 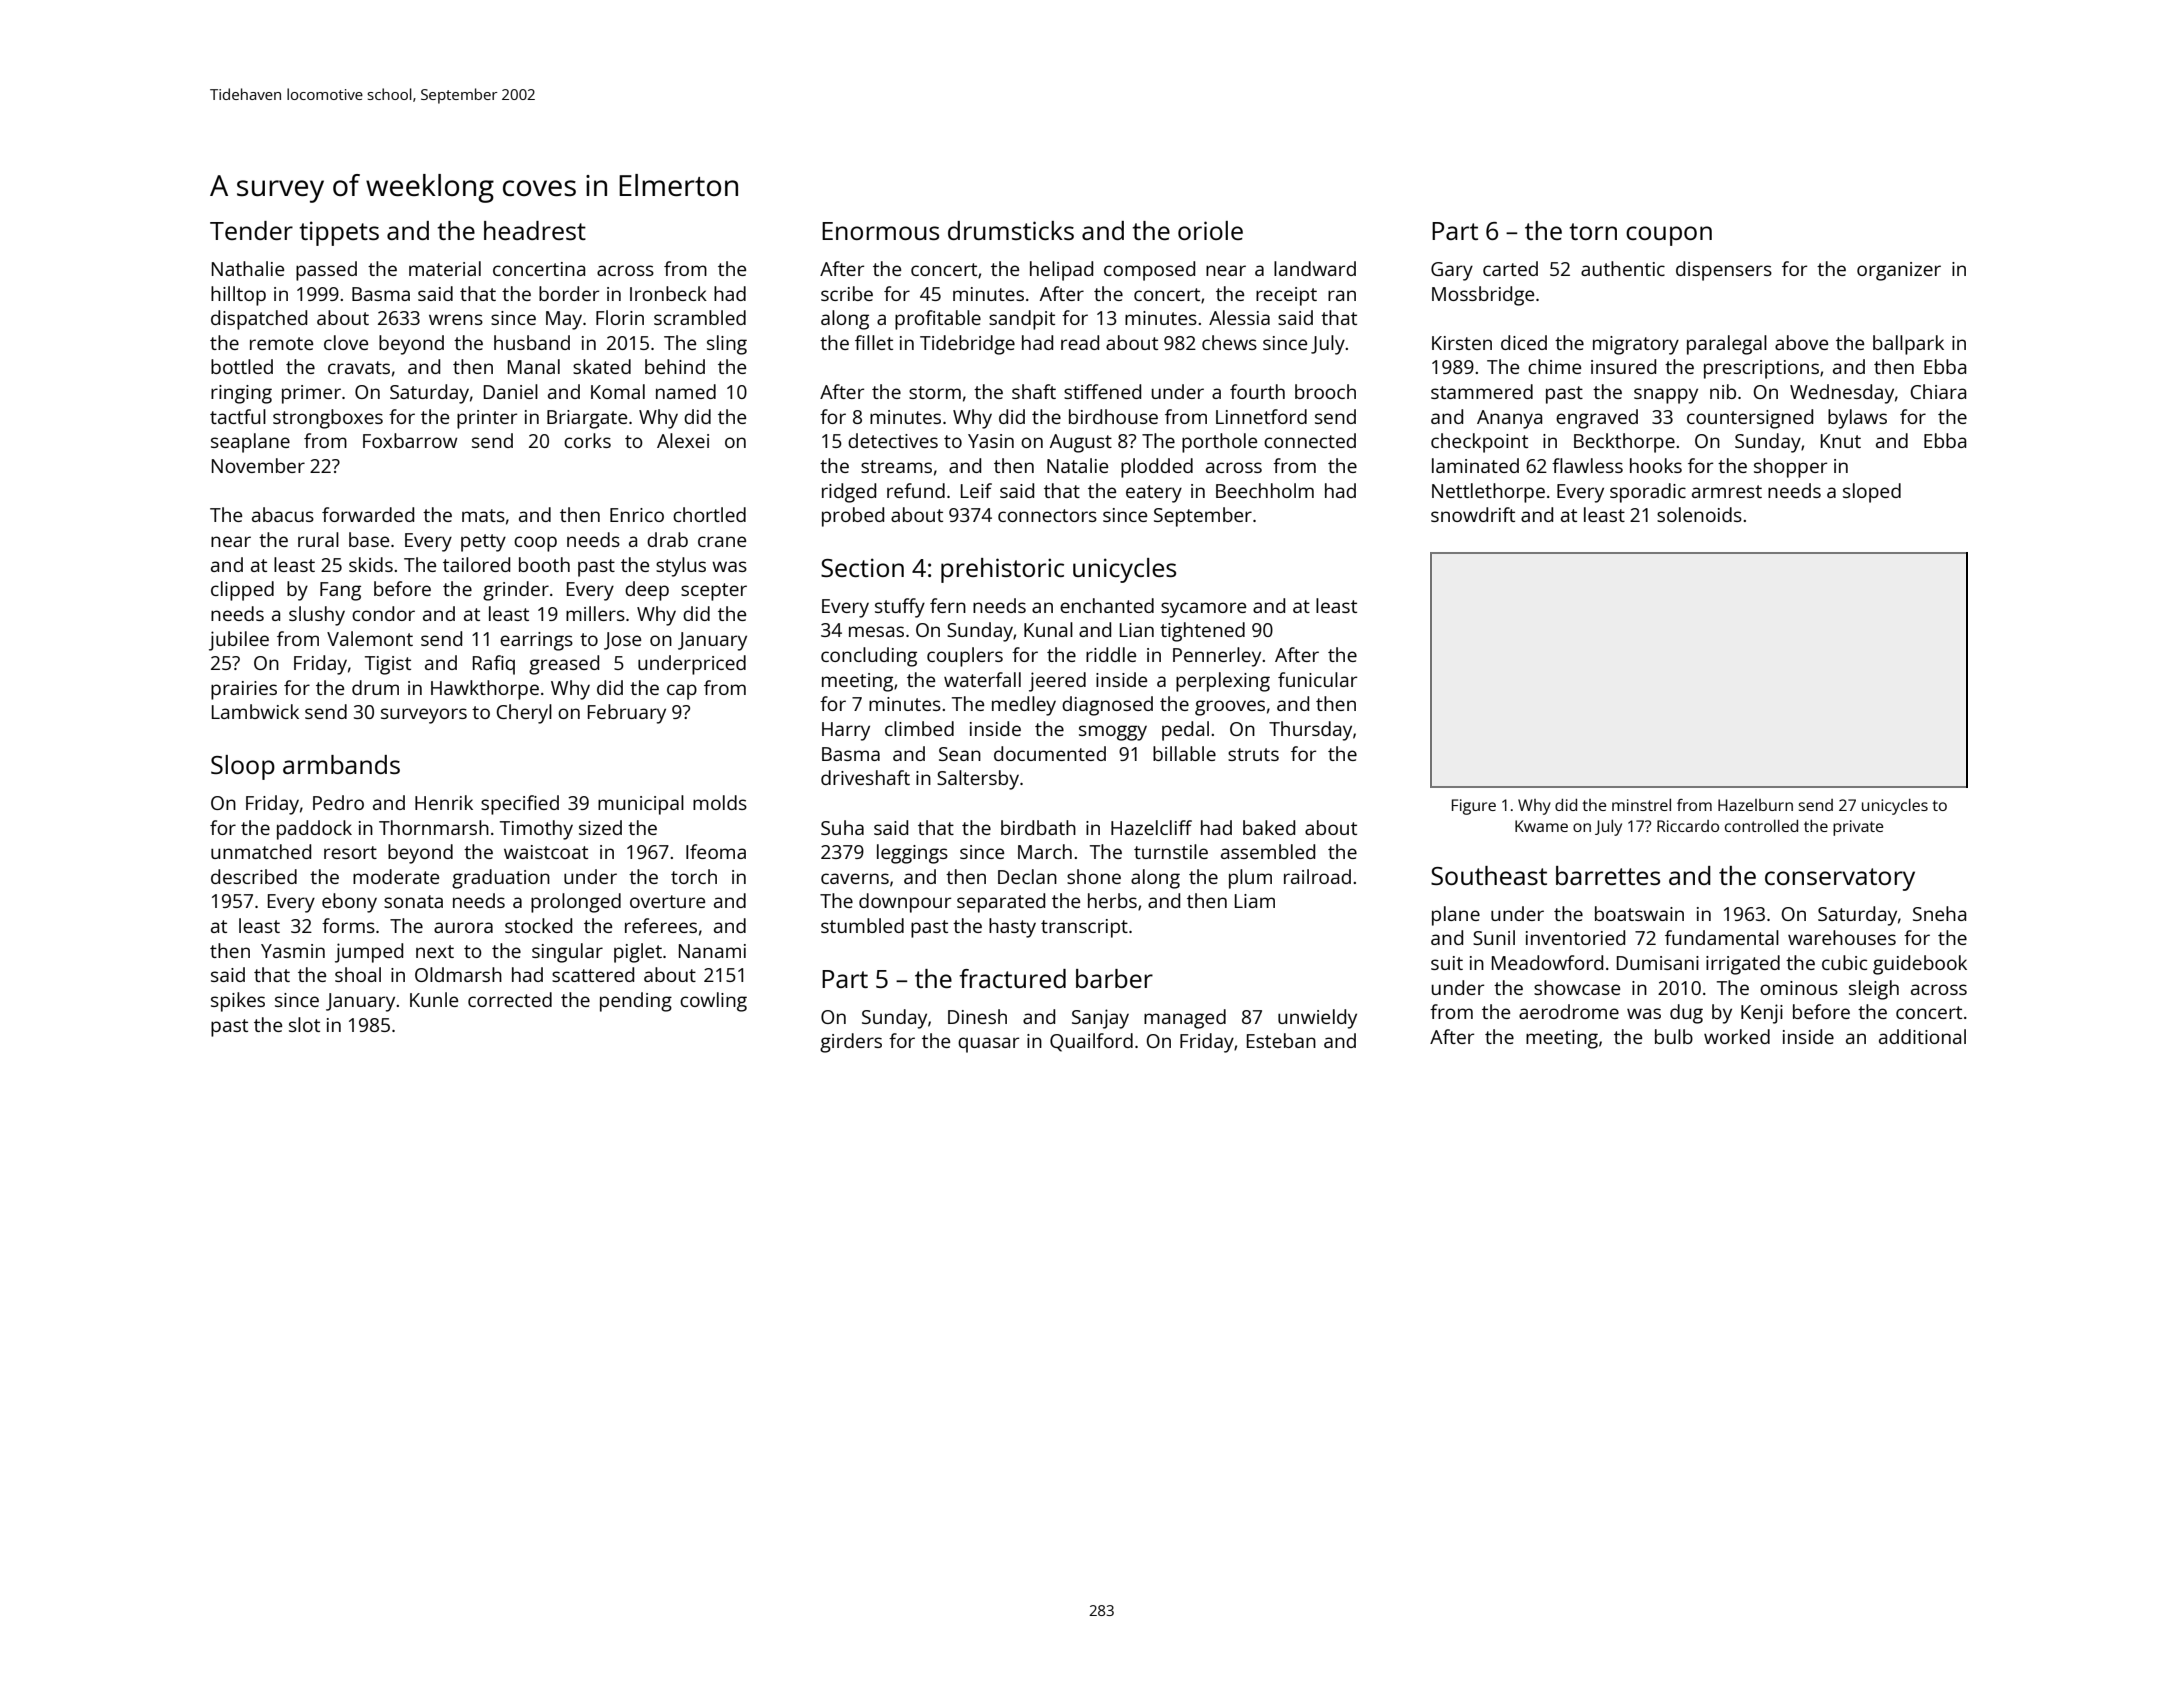 What do you see at coordinates (1699, 514) in the image?
I see `solenoids` at bounding box center [1699, 514].
